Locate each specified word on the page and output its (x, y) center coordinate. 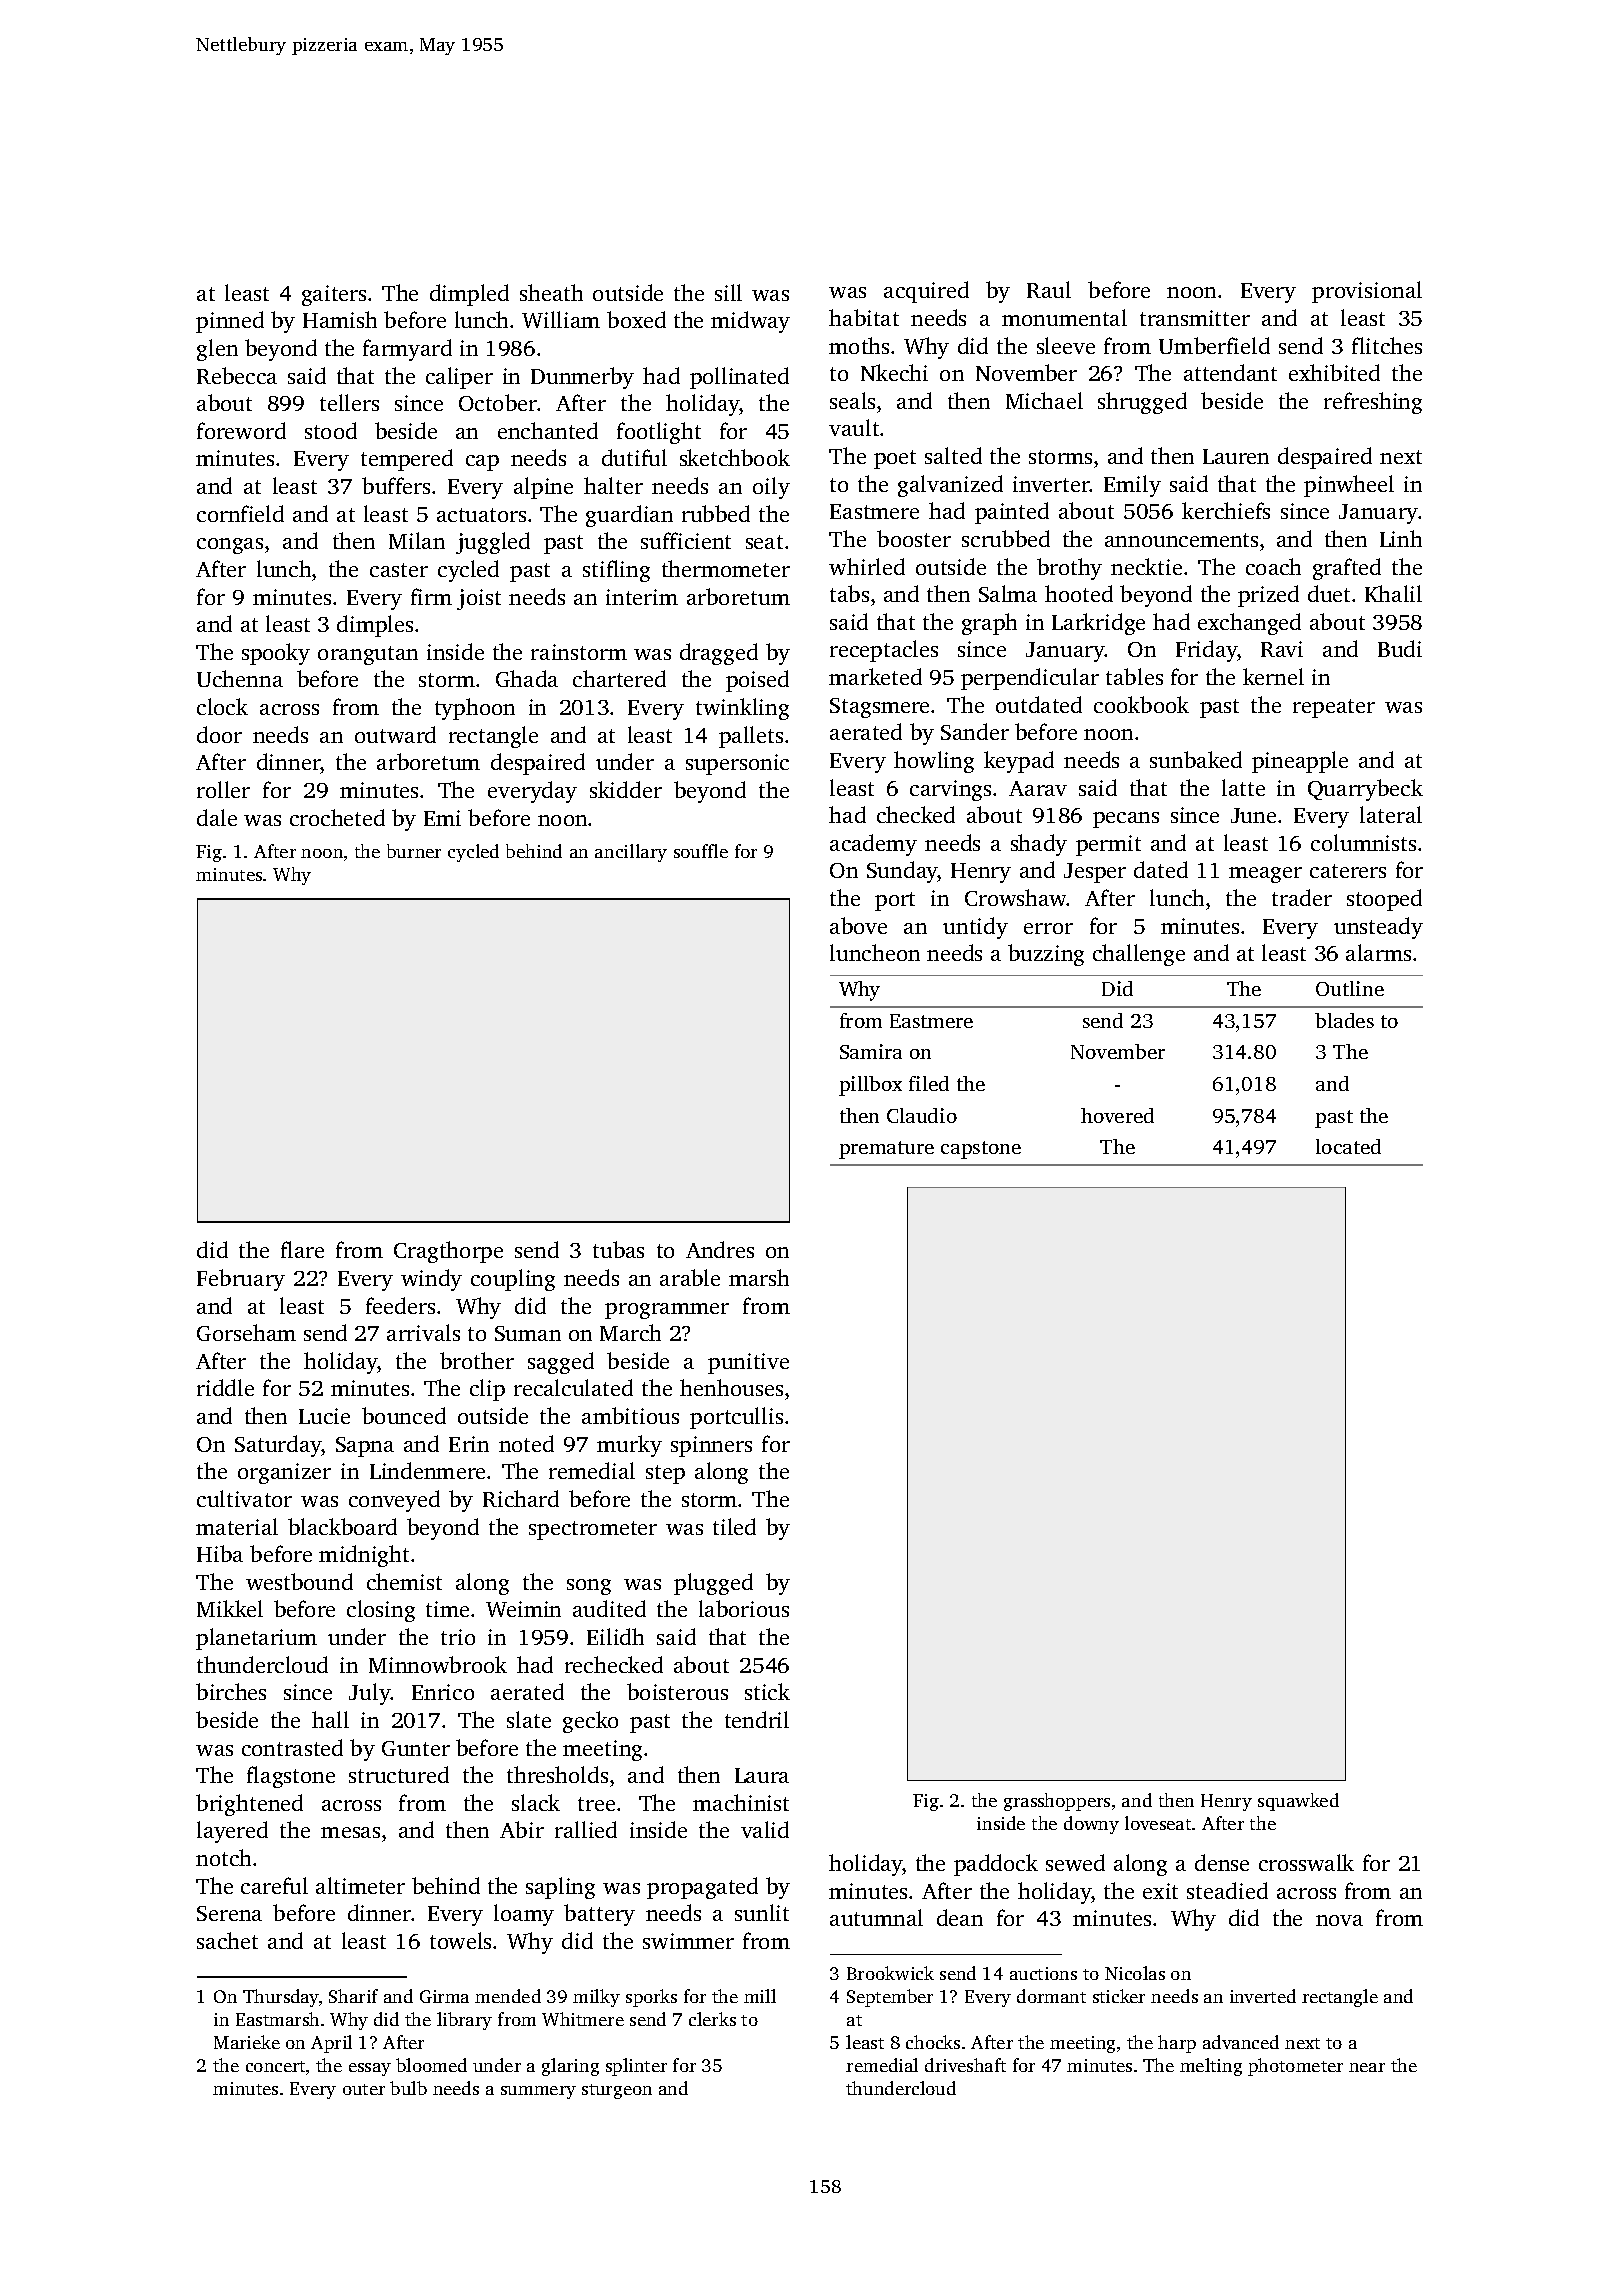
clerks (712, 2019)
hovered (1117, 1115)
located (1348, 1146)
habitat (864, 317)
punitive (748, 1363)
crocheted (337, 817)
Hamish (340, 319)
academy (873, 845)
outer (364, 2089)
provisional (1367, 292)
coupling (513, 1280)
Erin (469, 1444)
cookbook (1141, 704)
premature (886, 1150)
